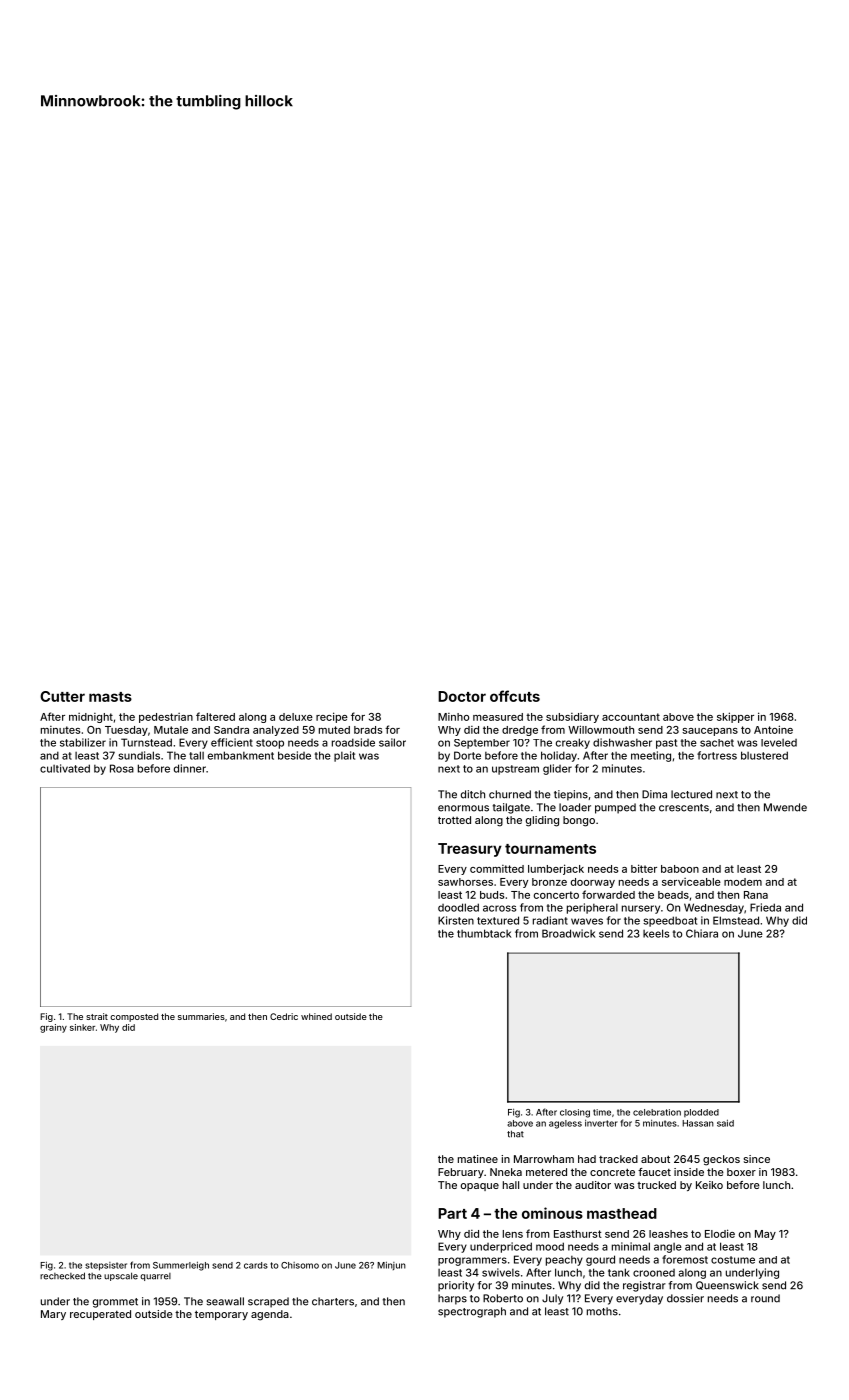  Describe the element at coordinates (134, 1017) in the screenshot. I see `composted` at that location.
